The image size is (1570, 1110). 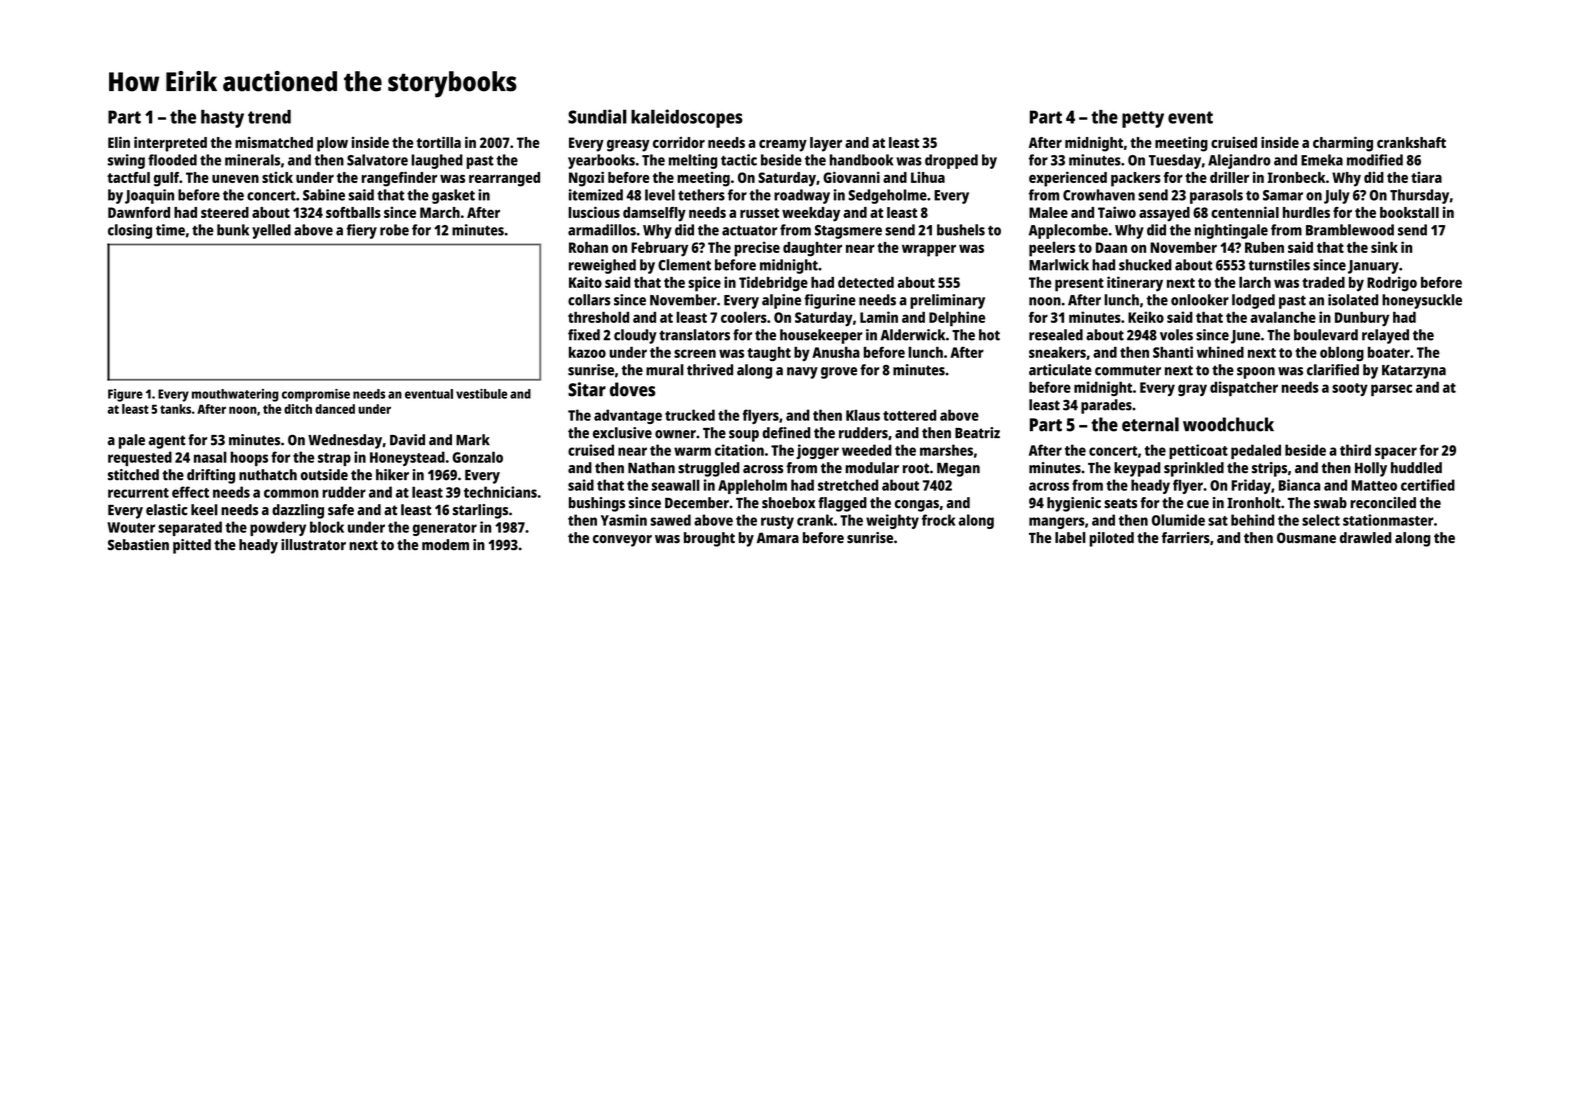 What do you see at coordinates (839, 373) in the image?
I see `grove` at bounding box center [839, 373].
